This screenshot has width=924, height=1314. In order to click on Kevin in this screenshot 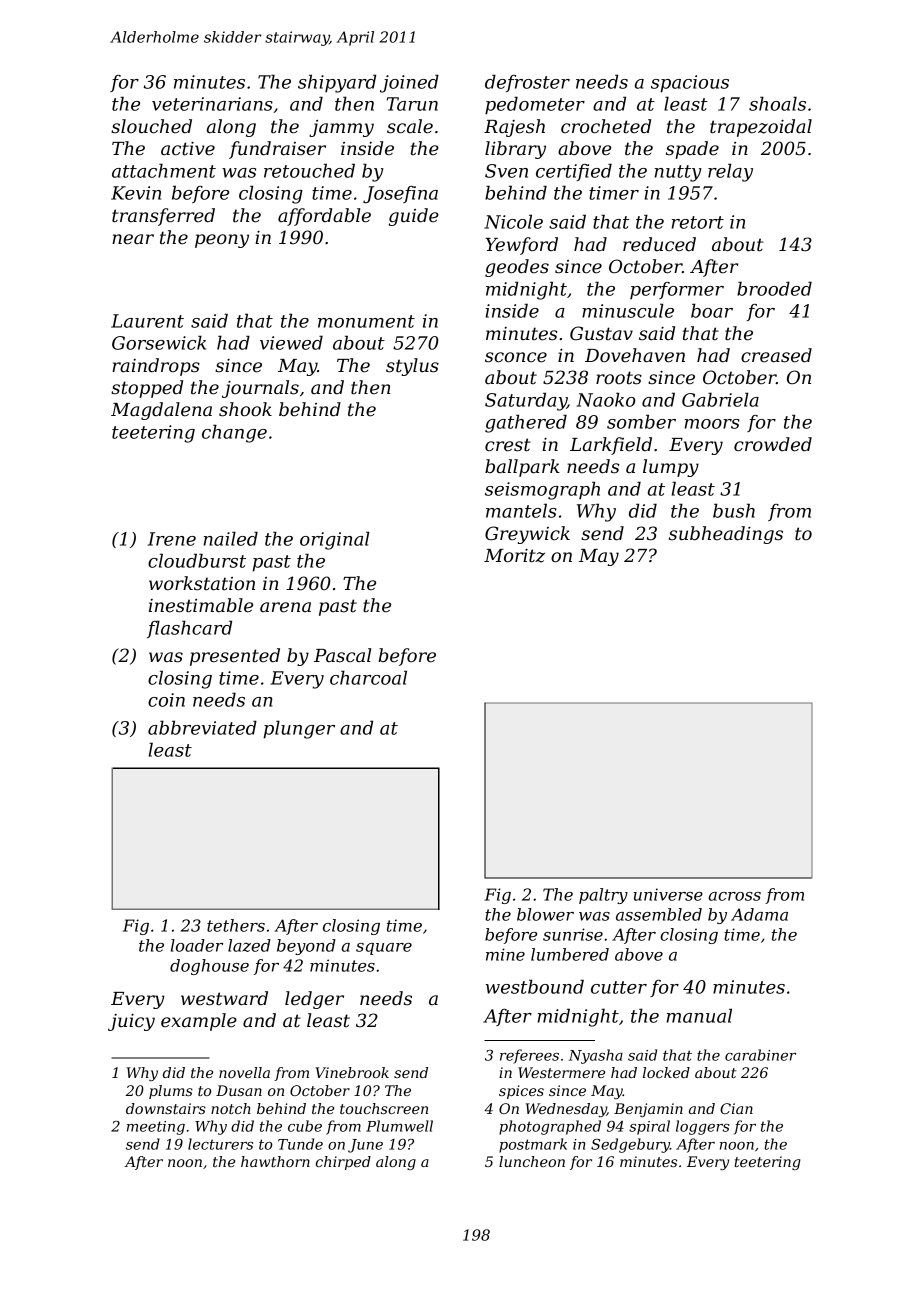, I will do `click(136, 193)`.
